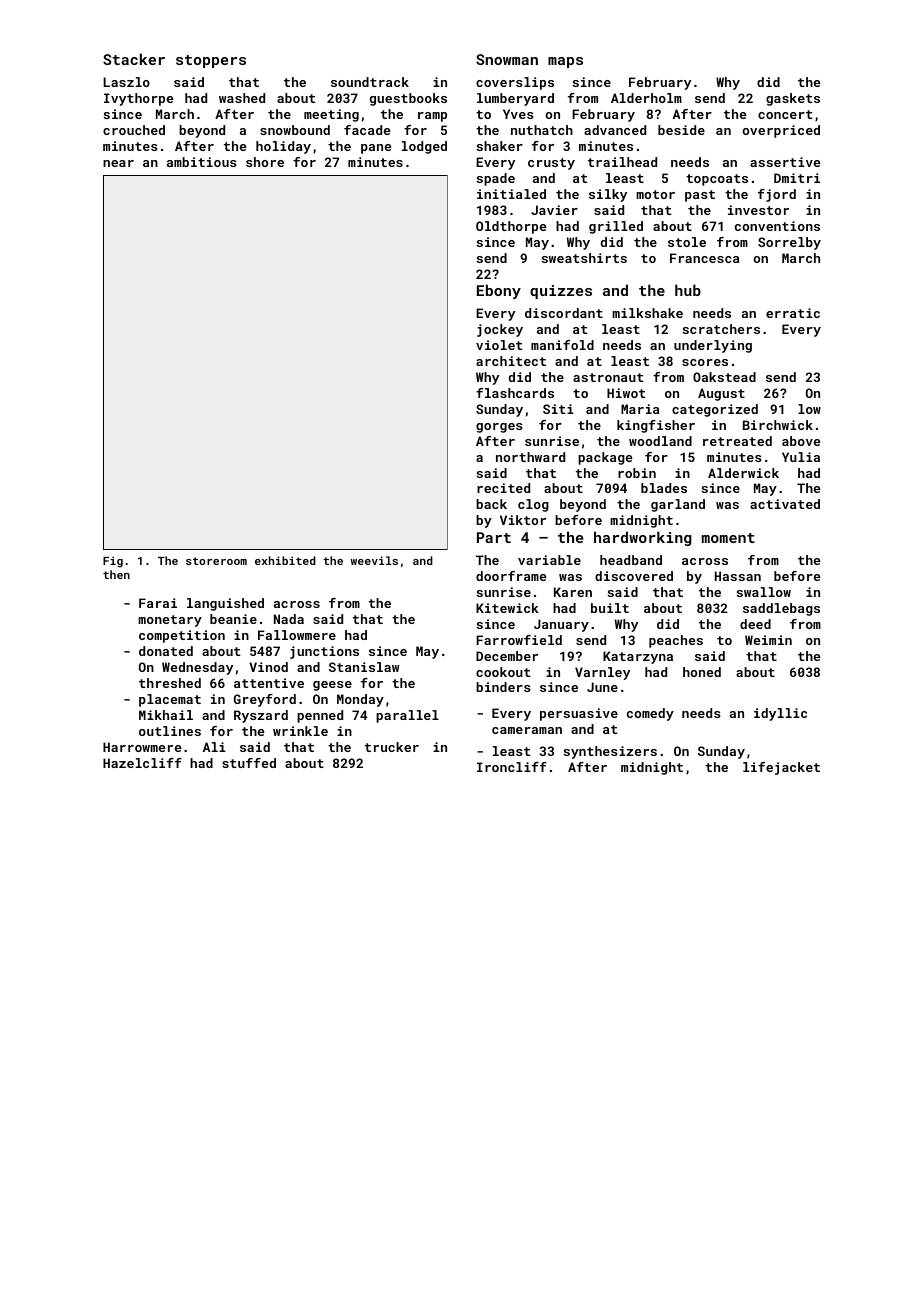 This screenshot has height=1308, width=924. What do you see at coordinates (225, 604) in the screenshot?
I see `languished` at bounding box center [225, 604].
